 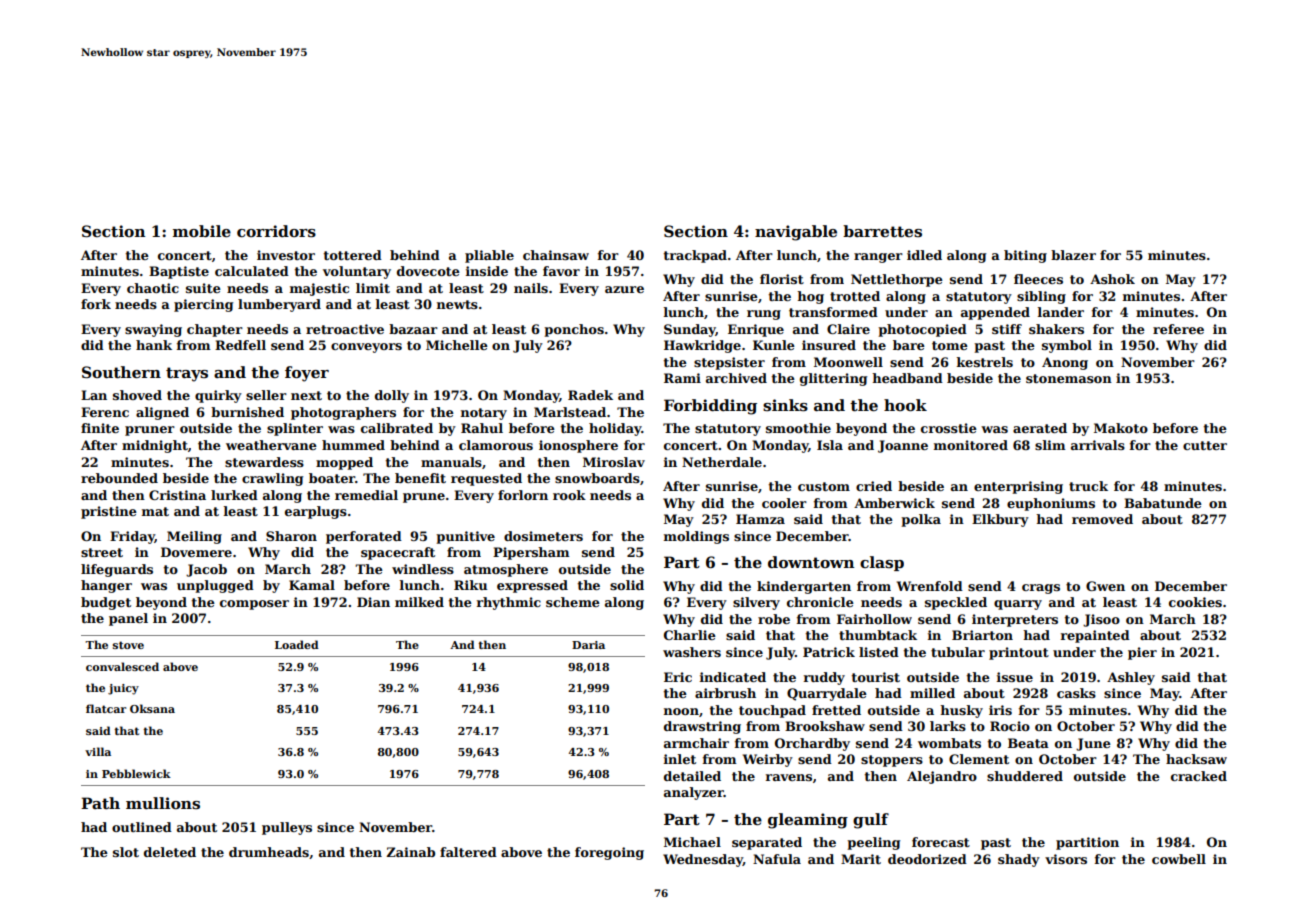 I want to click on snowboards, so click(x=597, y=478).
